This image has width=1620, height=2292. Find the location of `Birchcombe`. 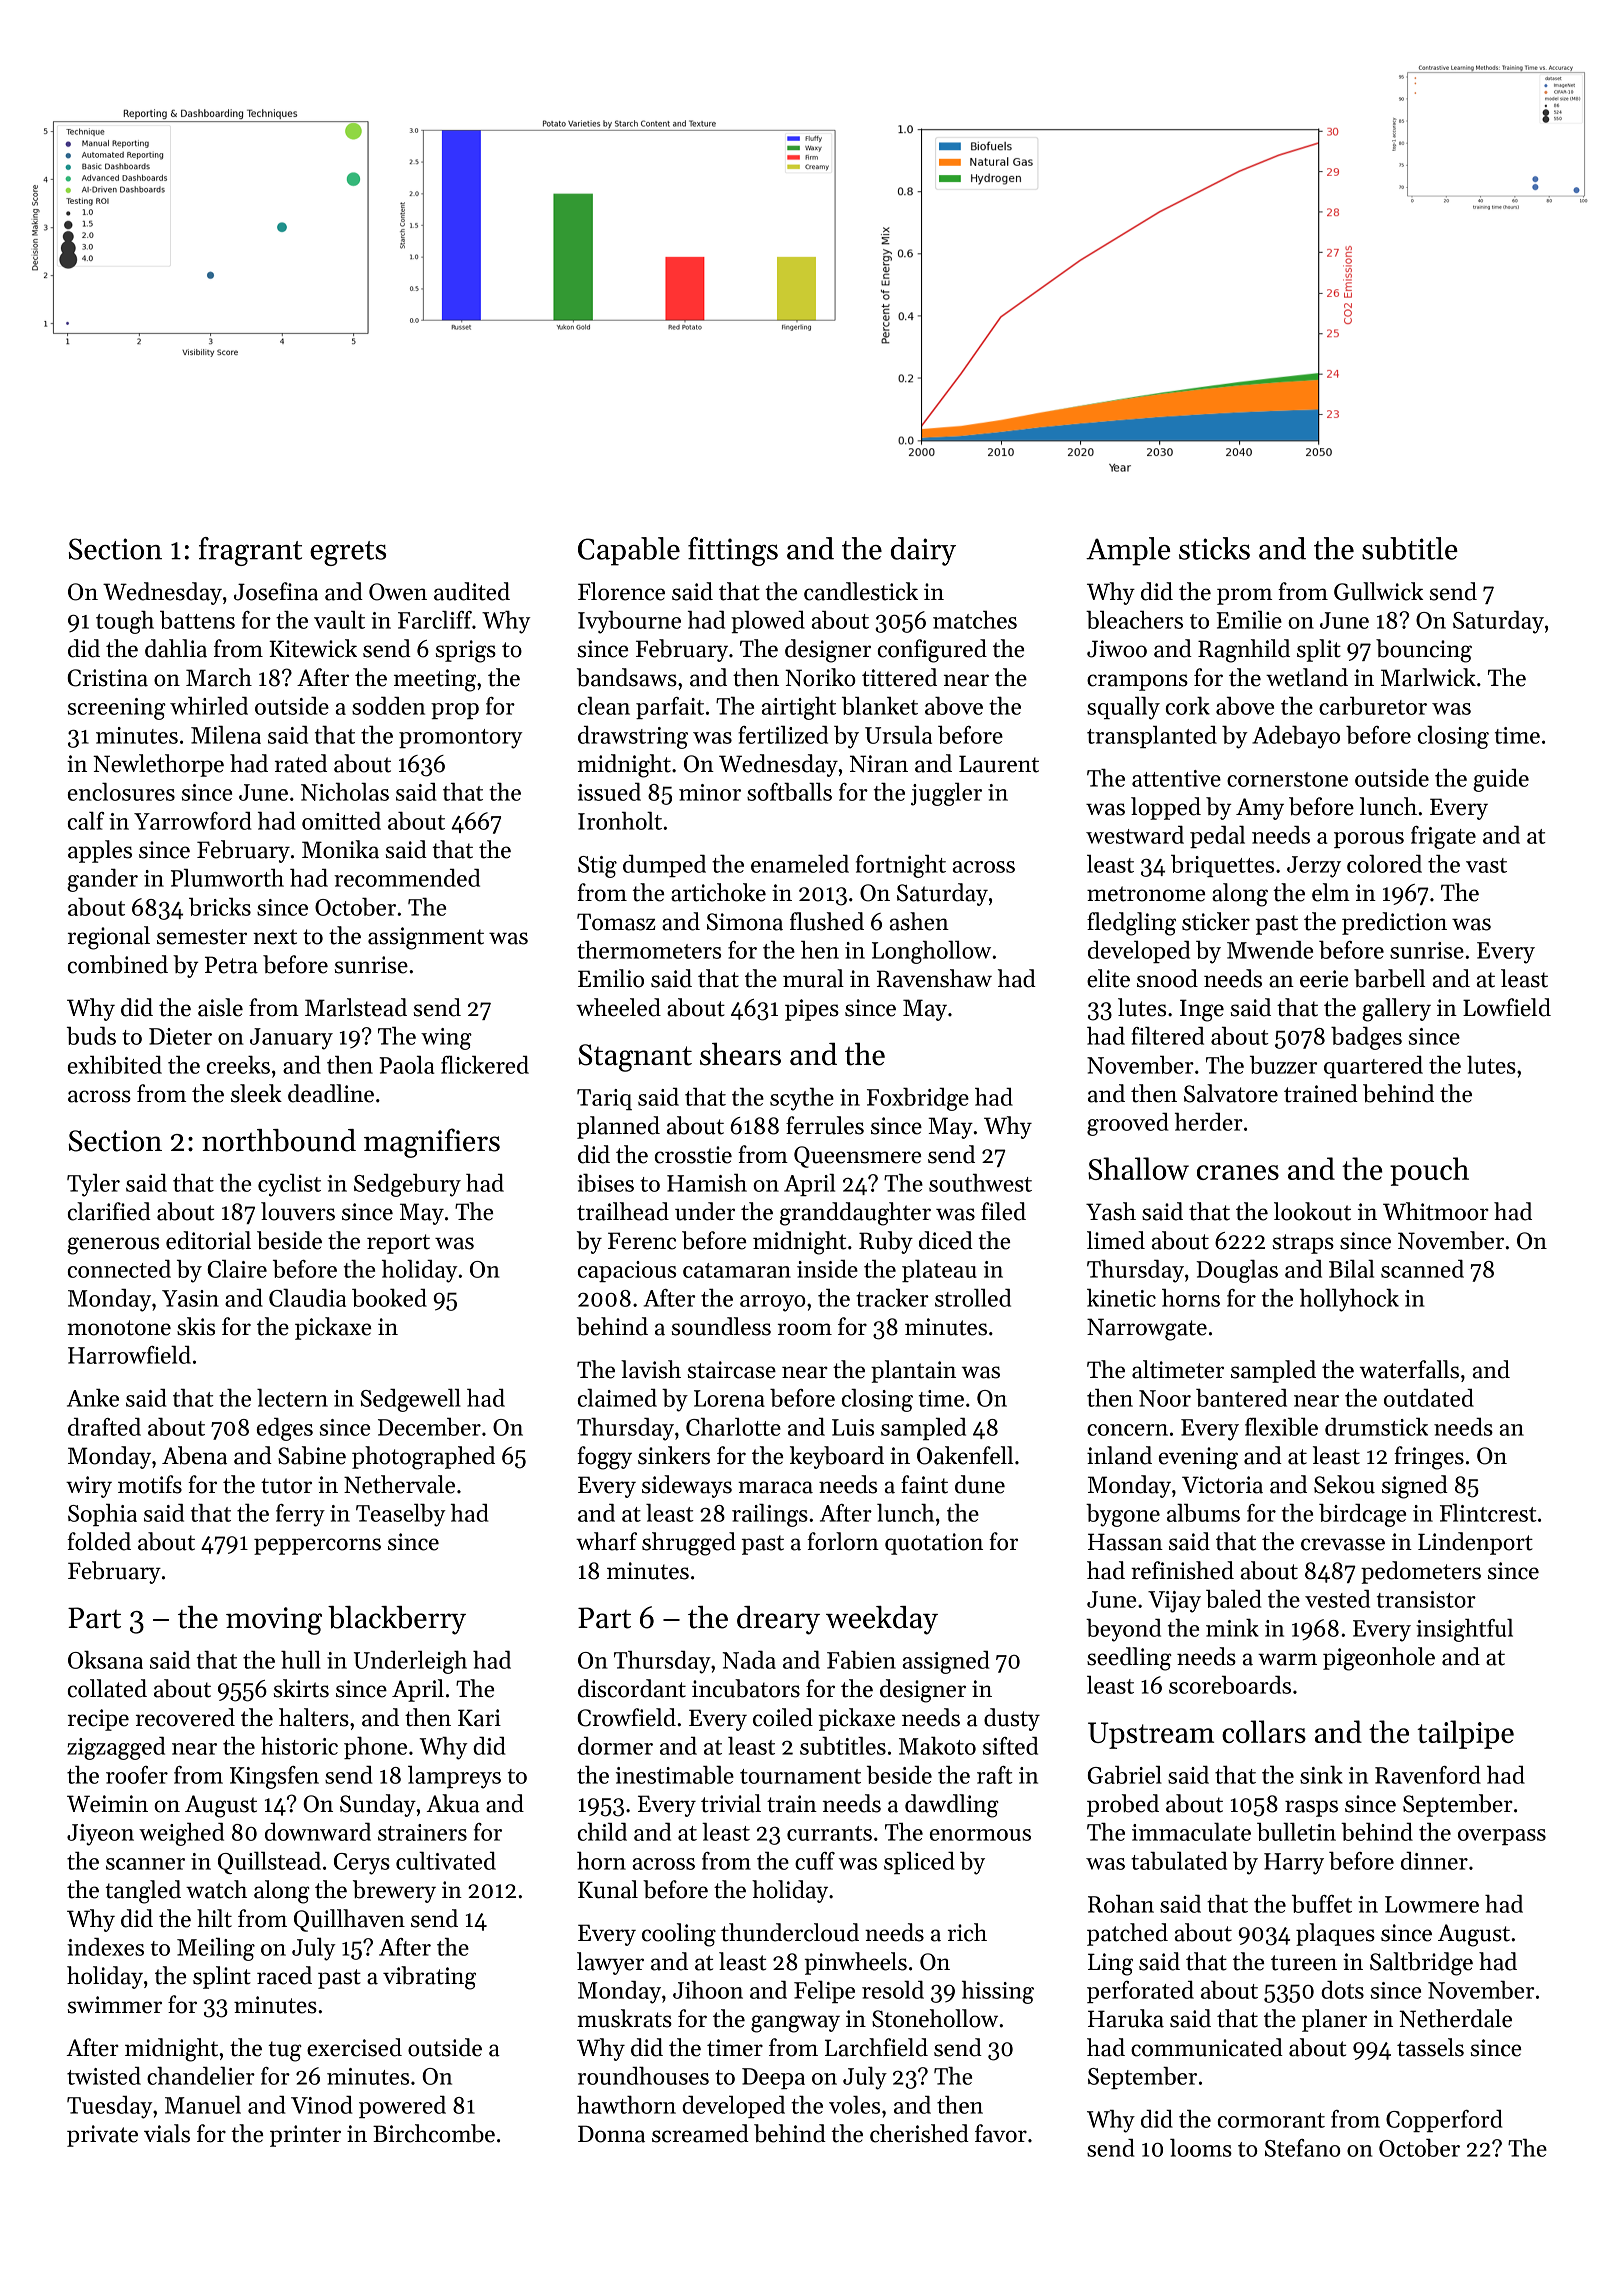

Birchcombe is located at coordinates (434, 2133).
